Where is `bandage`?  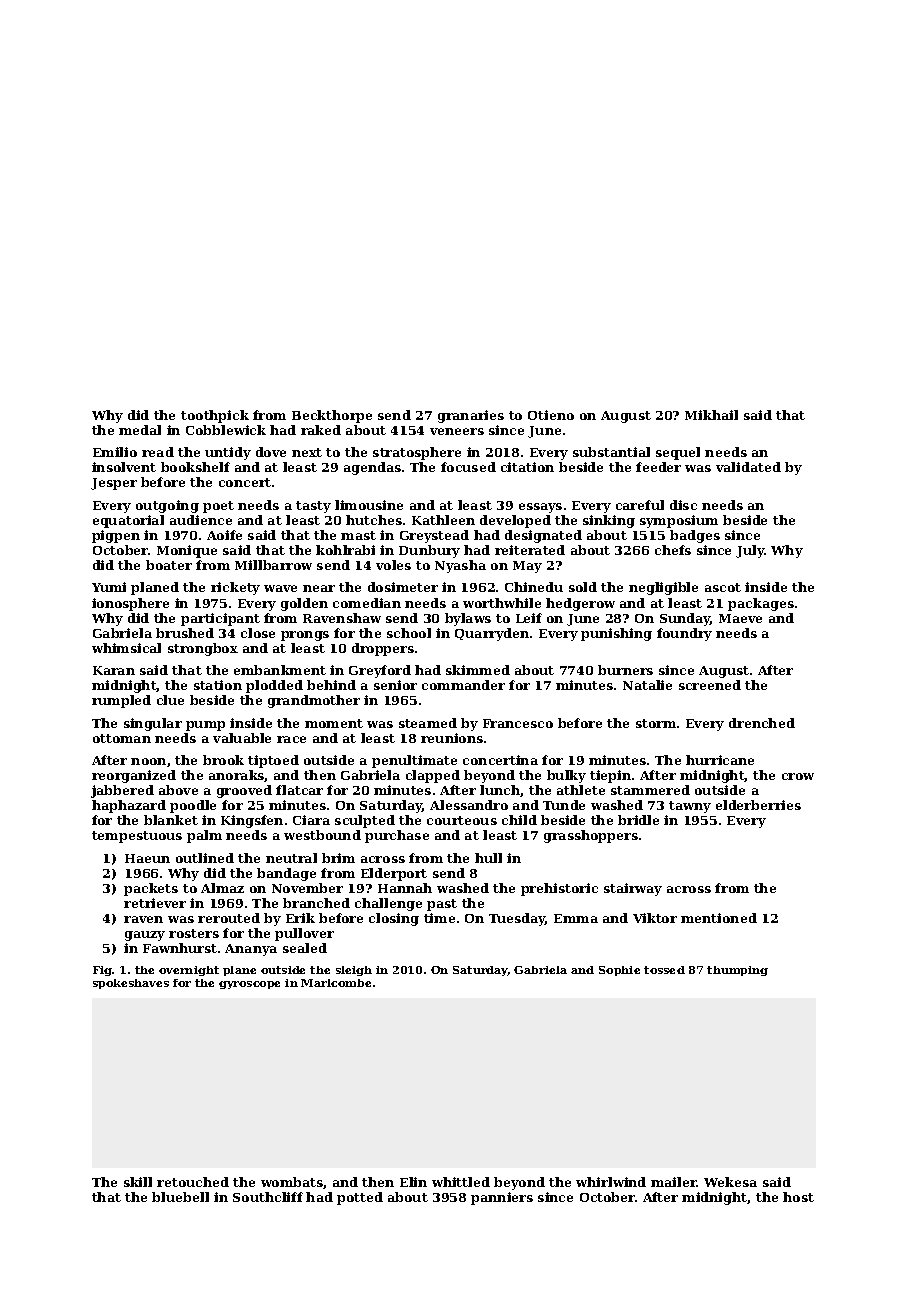 bandage is located at coordinates (286, 874).
